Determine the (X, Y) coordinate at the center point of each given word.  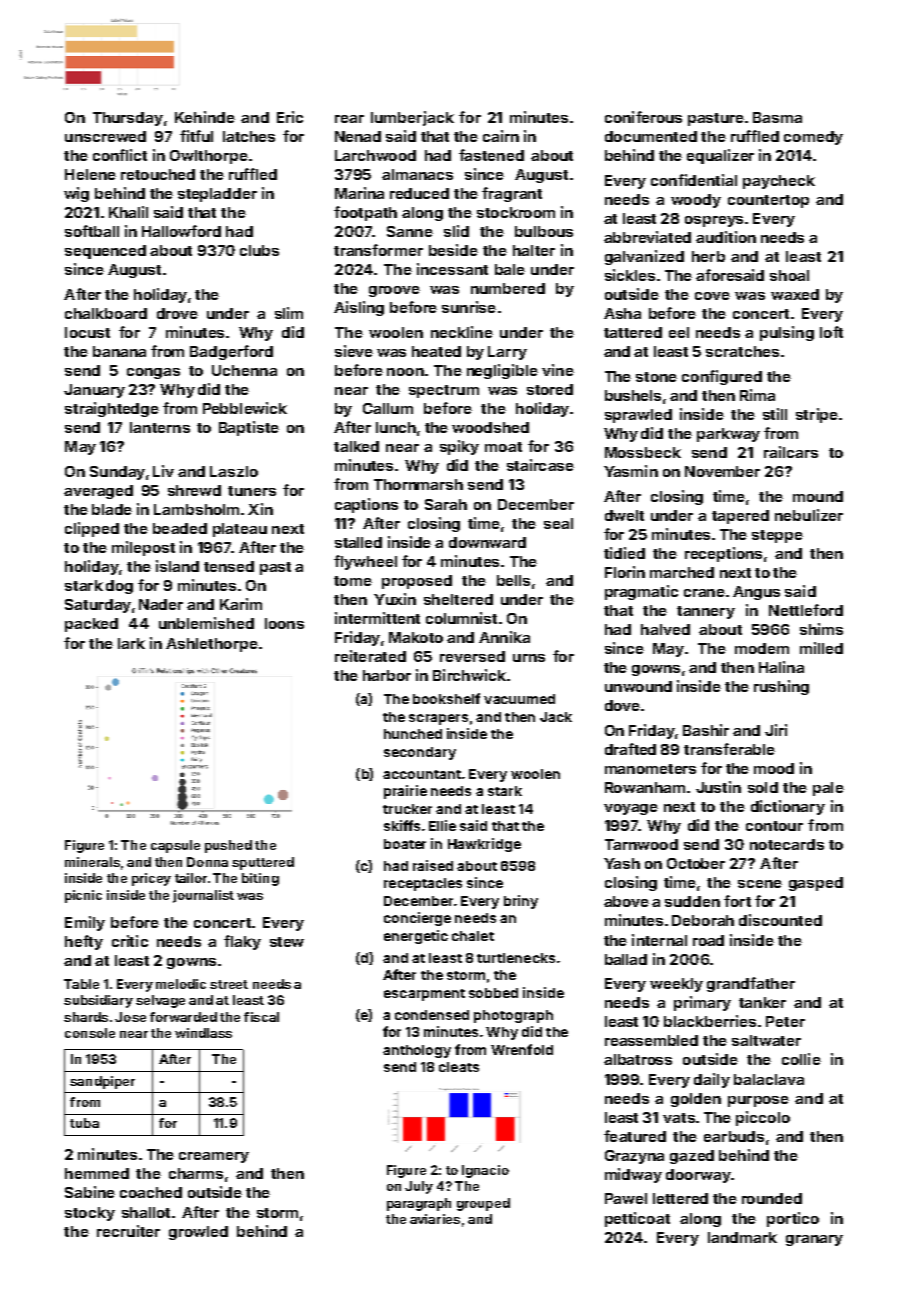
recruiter (128, 1231)
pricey (151, 879)
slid (456, 231)
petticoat (637, 1219)
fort (737, 901)
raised (433, 865)
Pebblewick (245, 408)
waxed (795, 294)
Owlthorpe (209, 157)
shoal (789, 275)
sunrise (469, 307)
